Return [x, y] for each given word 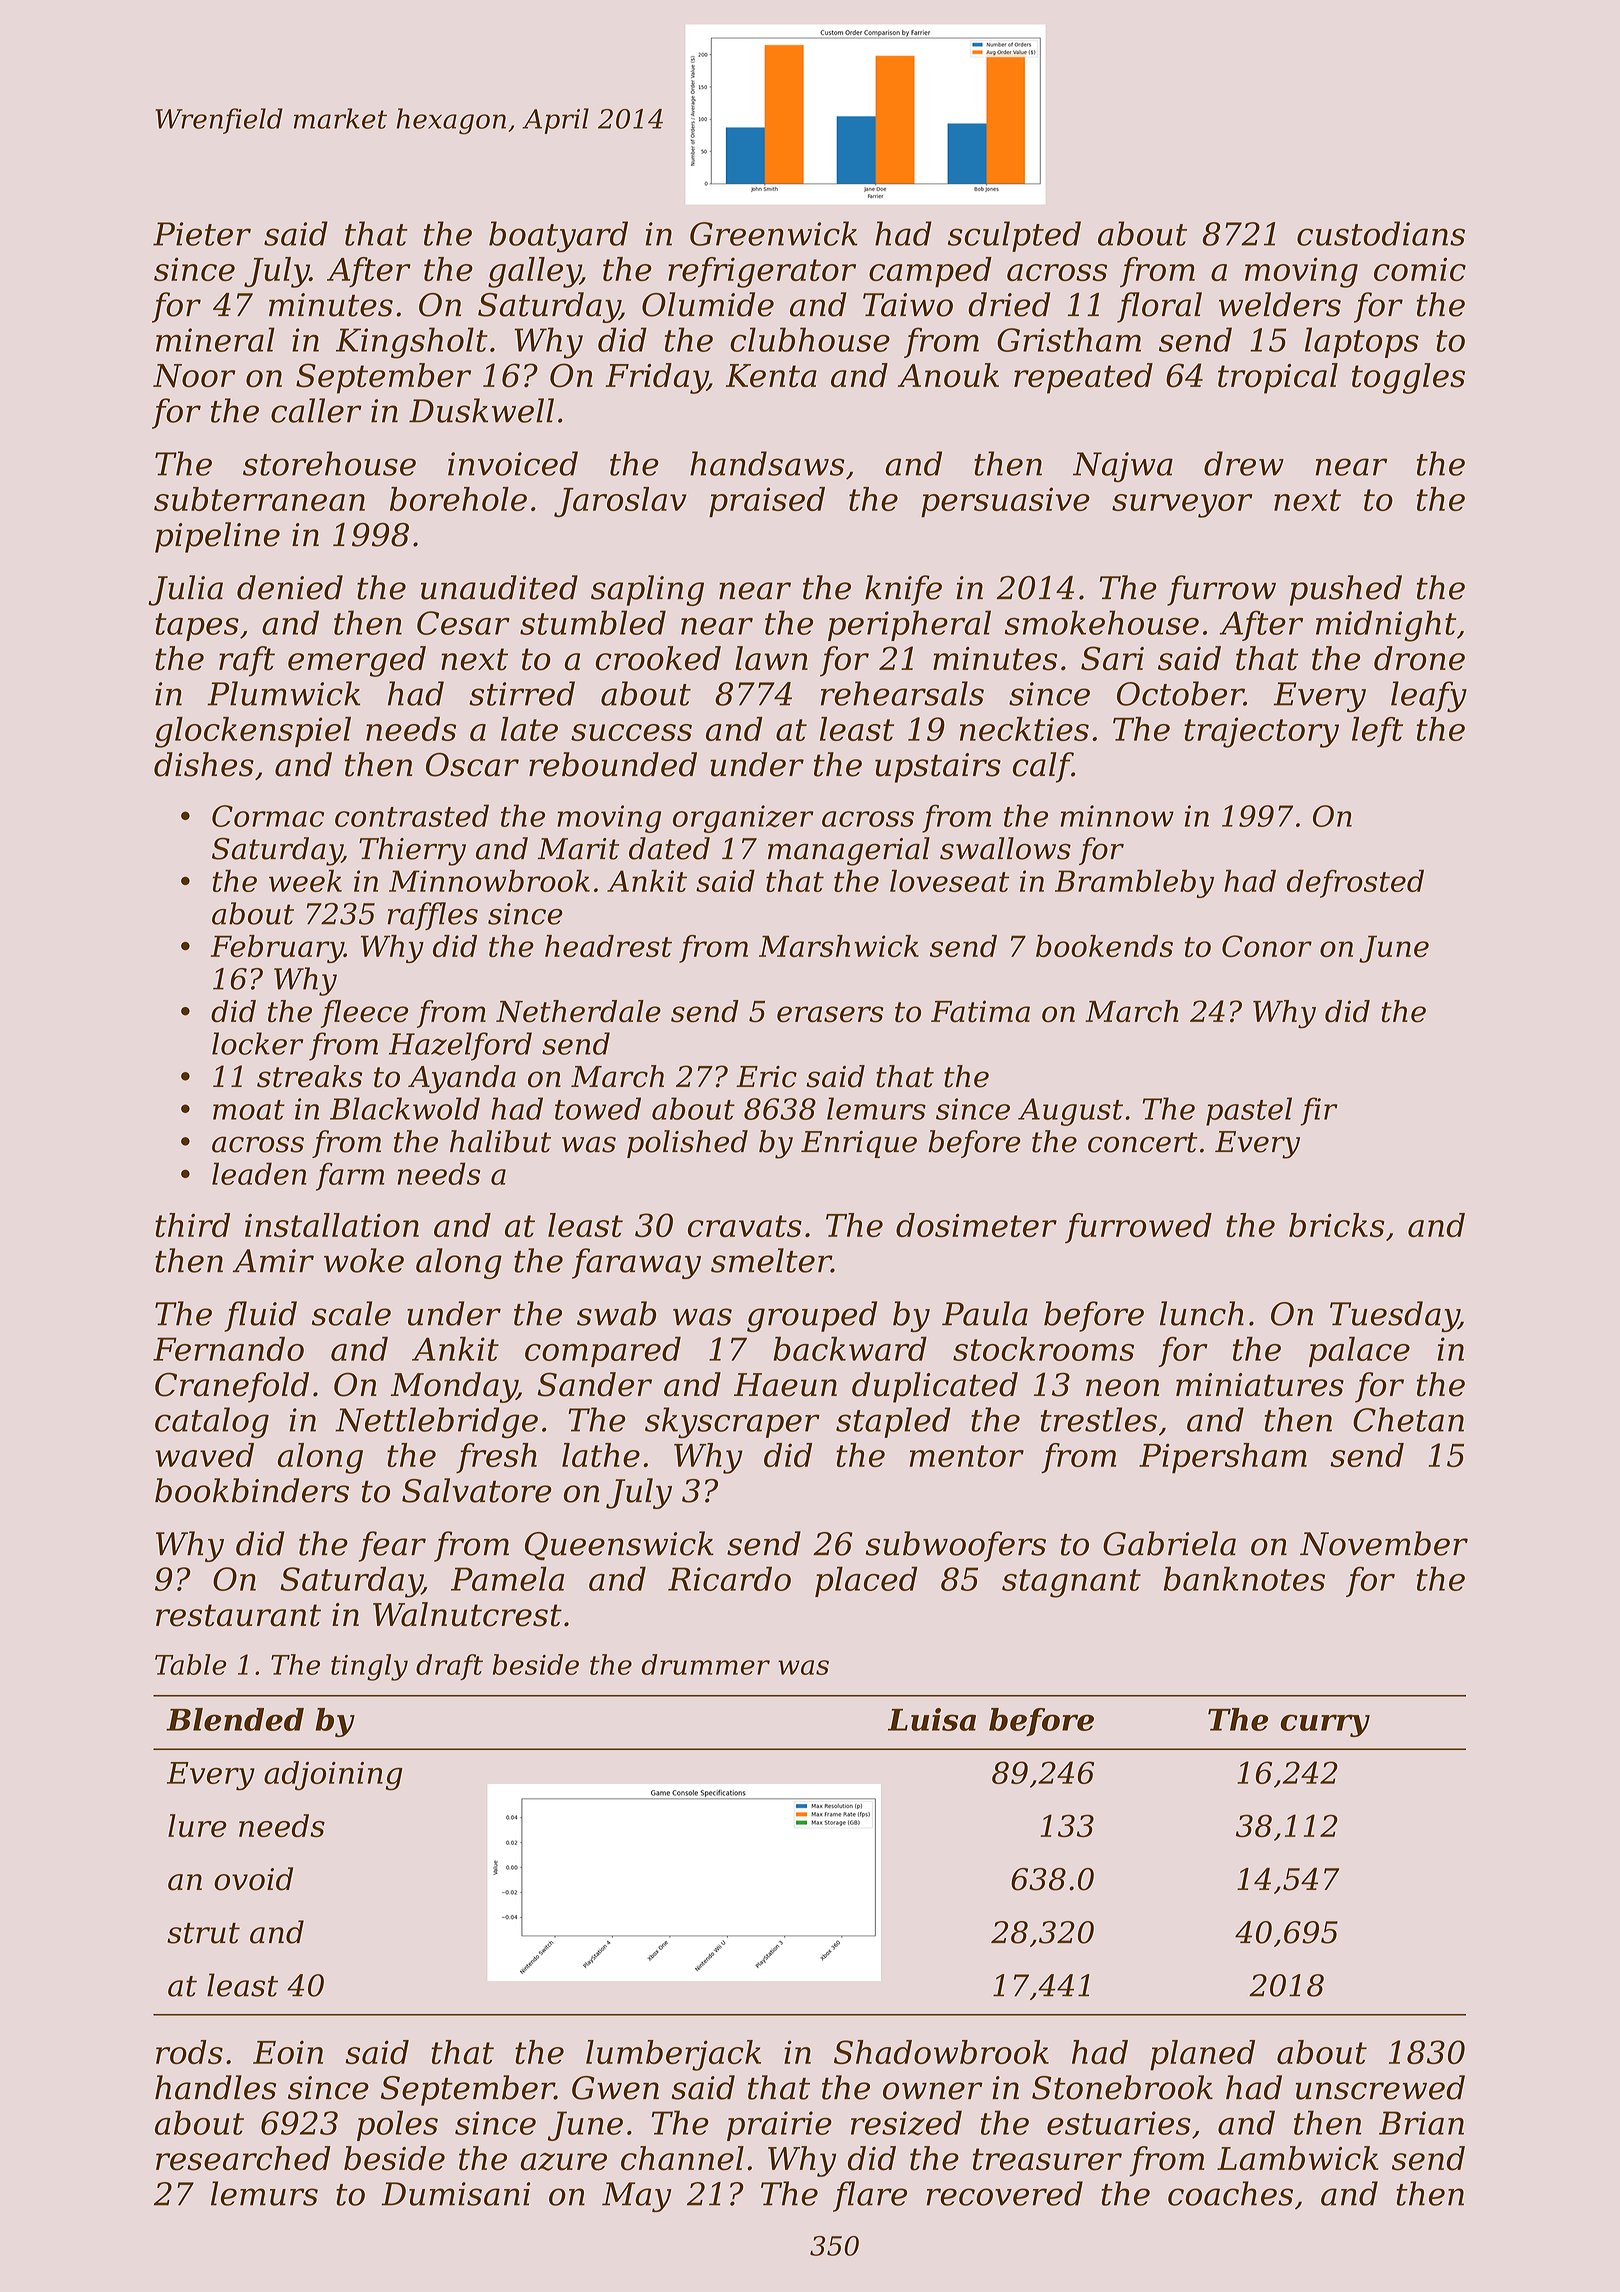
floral [1159, 307]
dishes [204, 764]
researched [243, 2158]
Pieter [202, 234]
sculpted [1014, 236]
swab [616, 1313]
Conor [1267, 946]
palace [1359, 1352]
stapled [893, 1422]
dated [669, 848]
